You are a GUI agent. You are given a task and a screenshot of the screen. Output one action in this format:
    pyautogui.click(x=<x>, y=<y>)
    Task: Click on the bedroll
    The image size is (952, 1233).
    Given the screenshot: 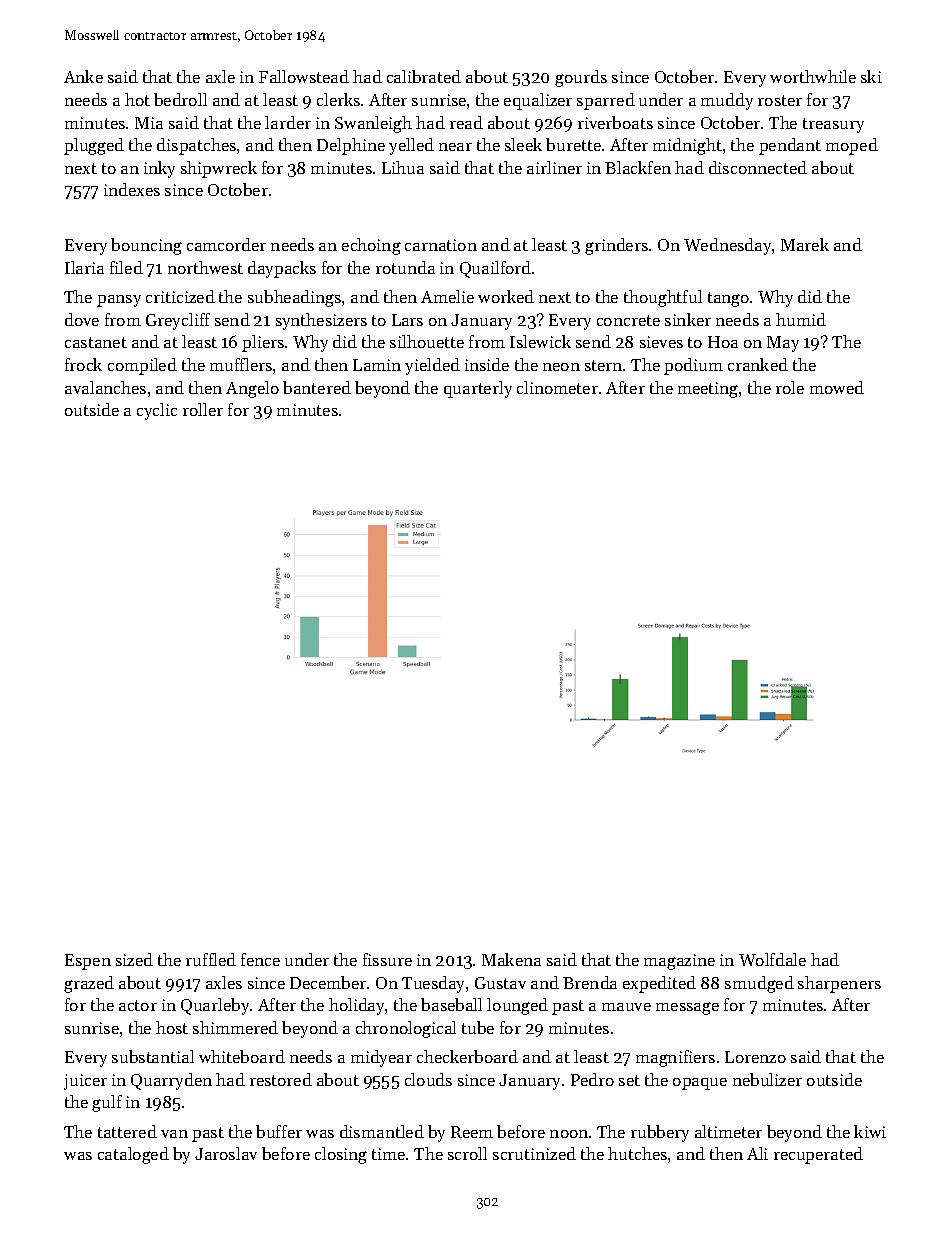 What is the action you would take?
    pyautogui.click(x=180, y=99)
